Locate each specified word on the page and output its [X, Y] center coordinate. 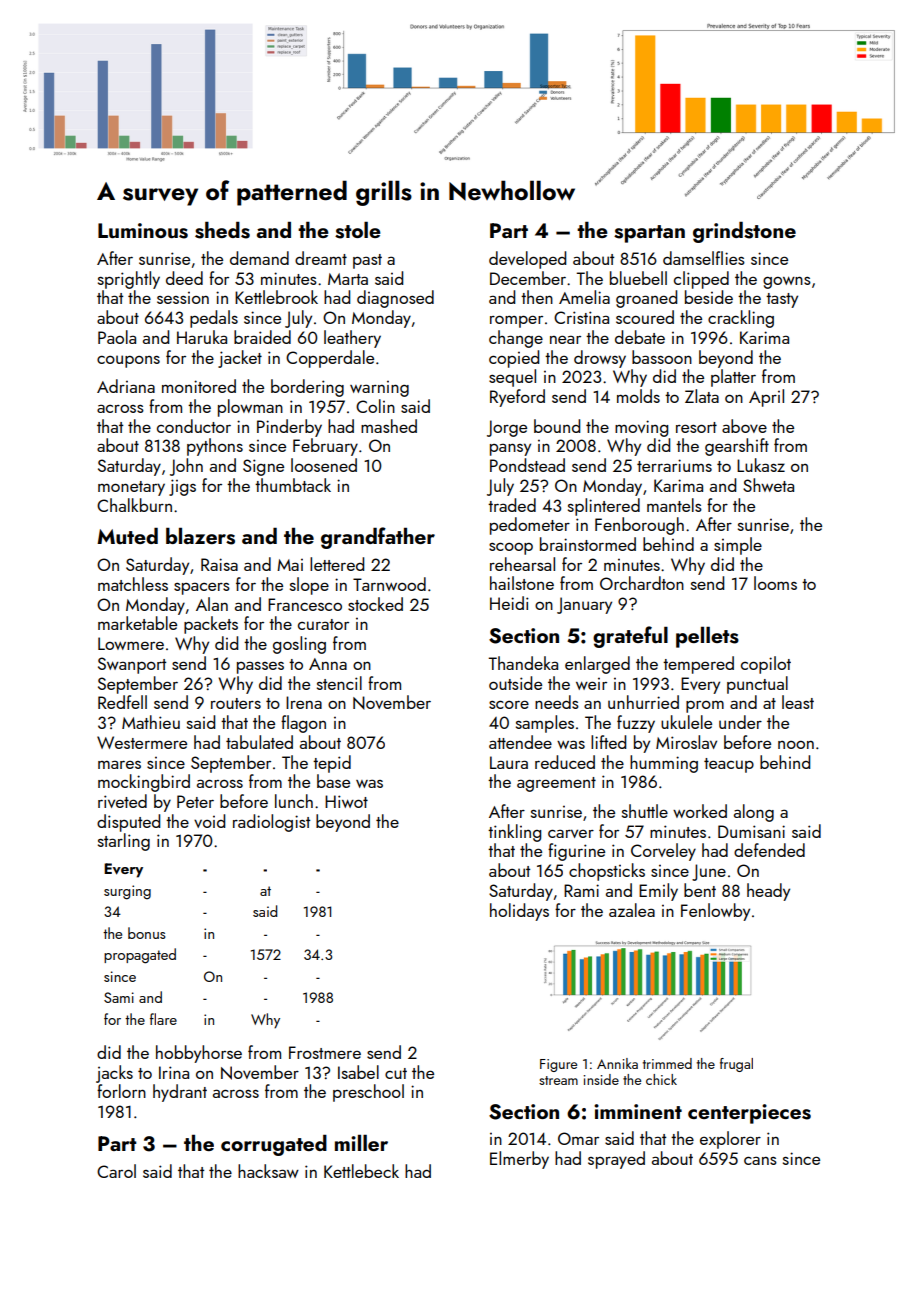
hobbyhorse [199, 1054]
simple [738, 546]
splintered [604, 507]
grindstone [744, 232]
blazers [200, 536]
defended [769, 850]
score [509, 704]
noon [796, 745]
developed [527, 260]
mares [119, 764]
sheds [222, 230]
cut [396, 1073]
